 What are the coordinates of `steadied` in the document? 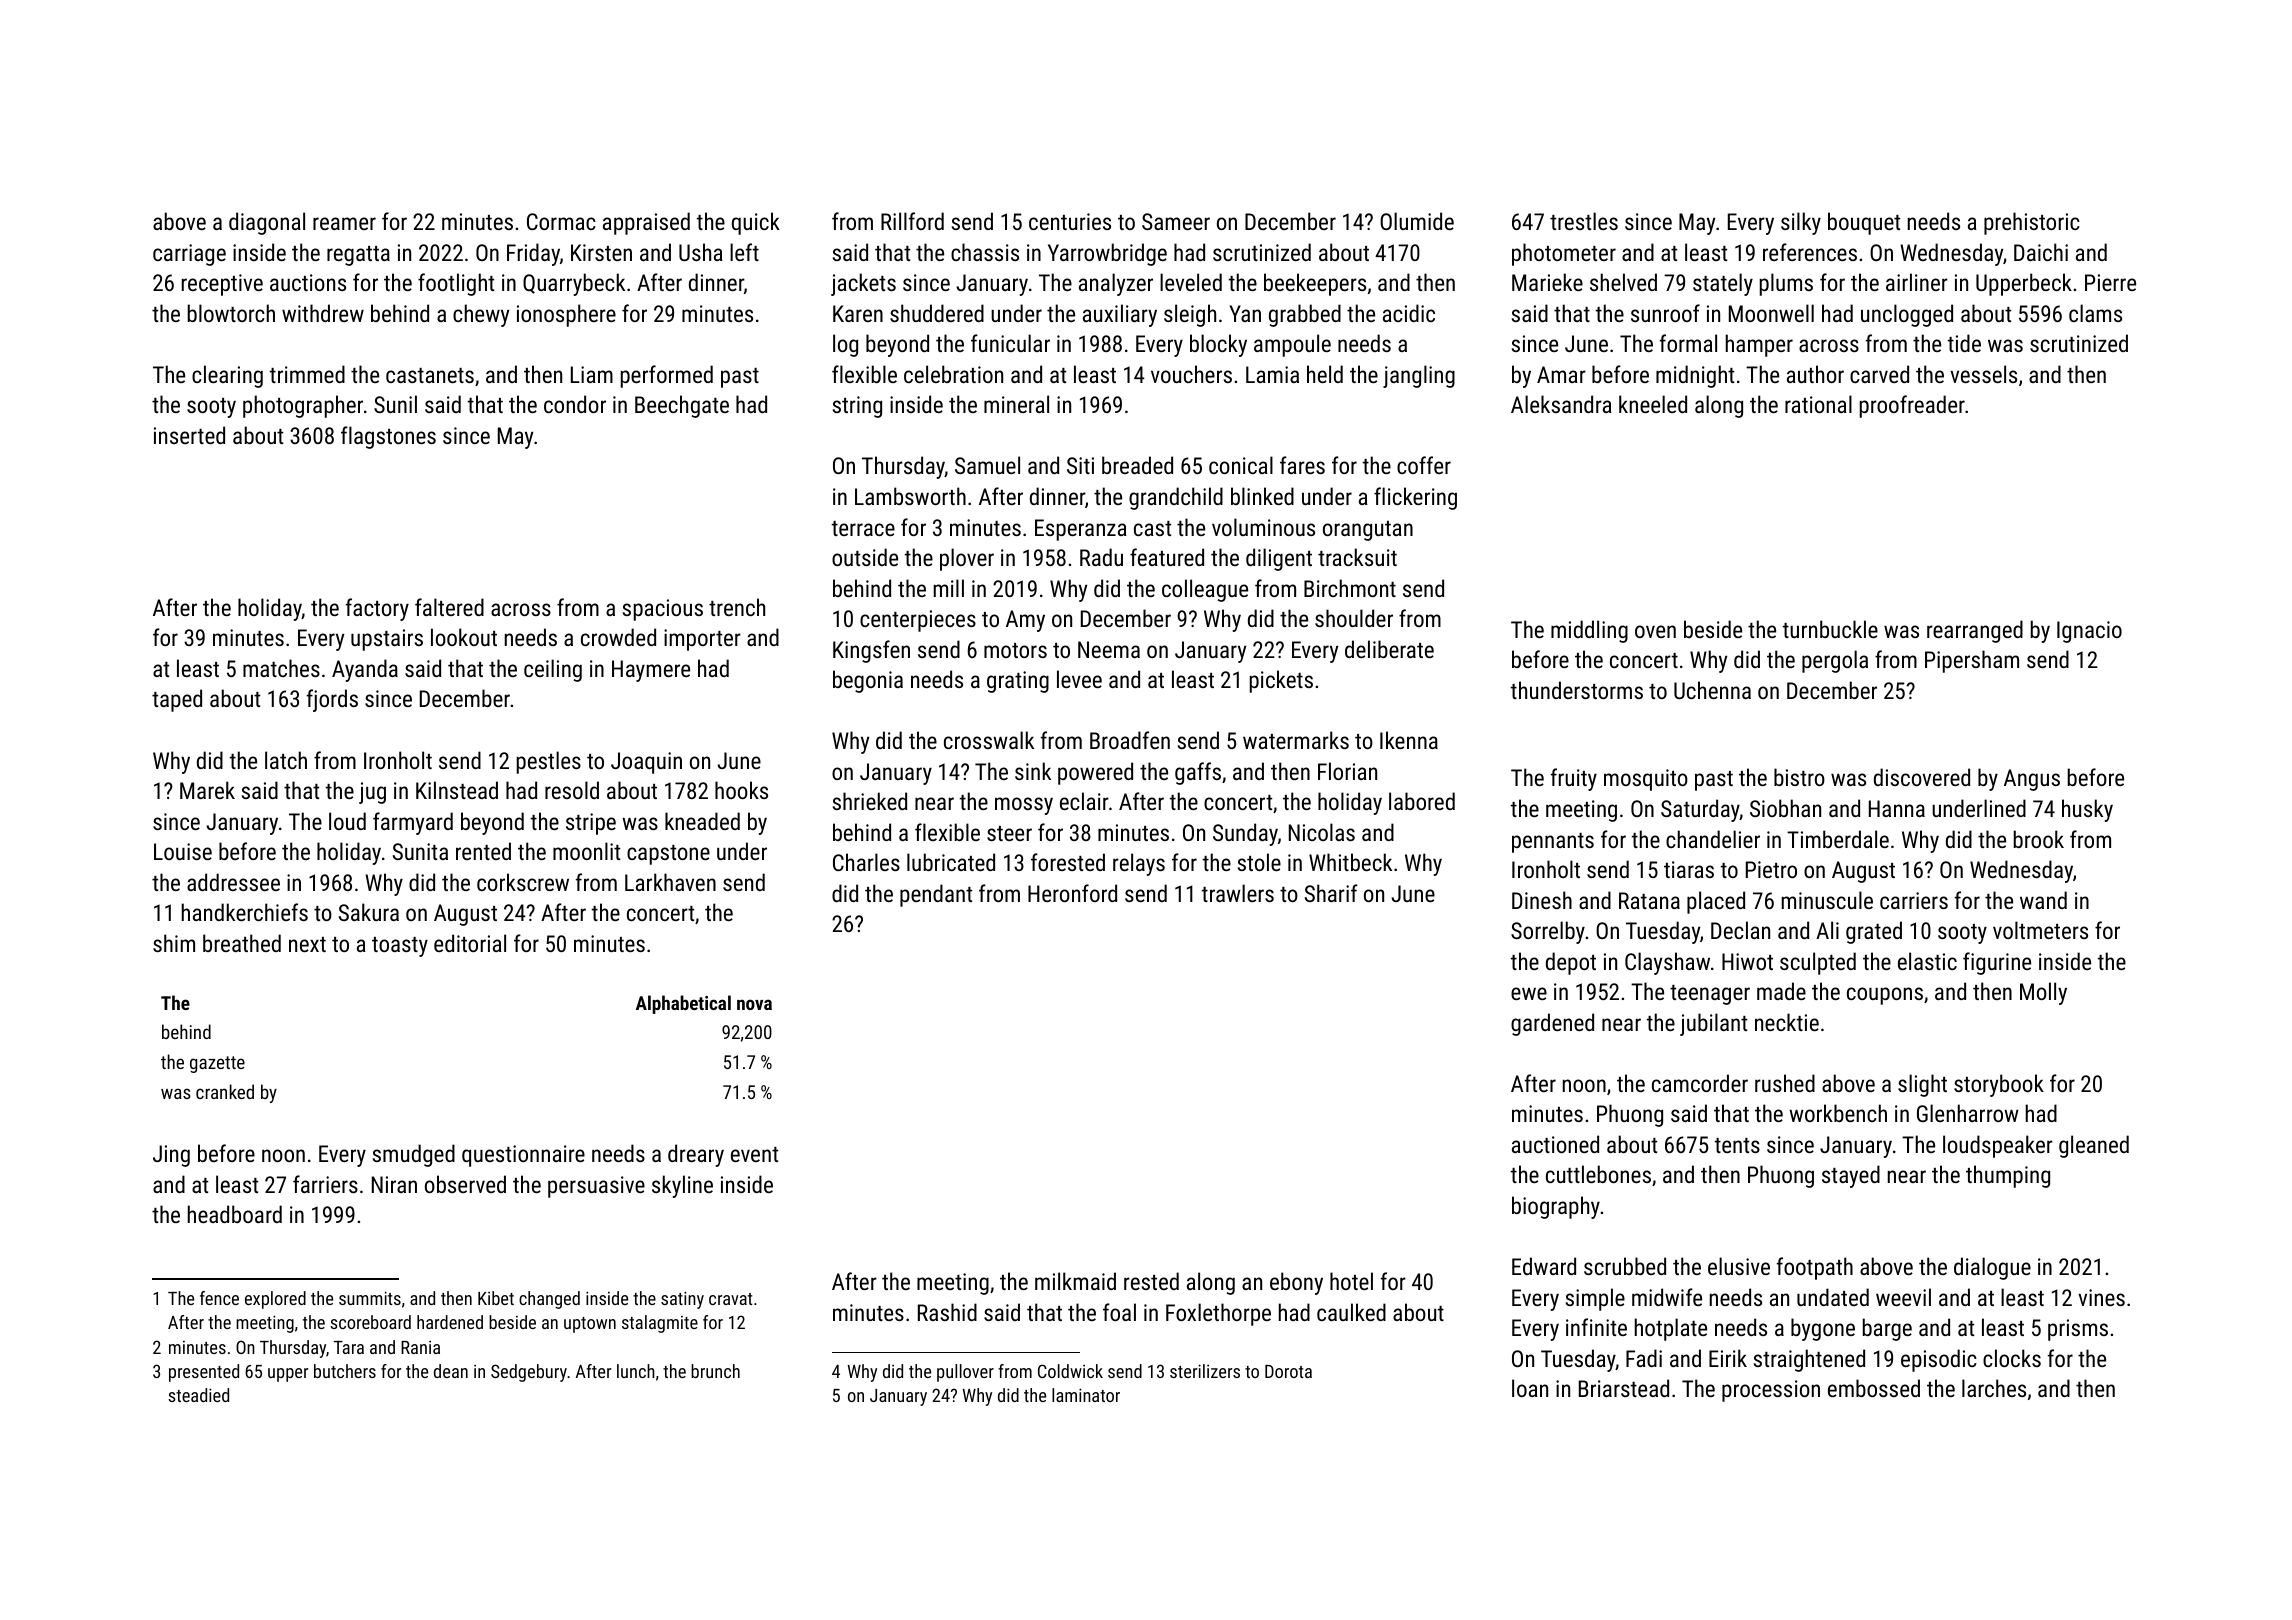 It's located at (198, 1395).
